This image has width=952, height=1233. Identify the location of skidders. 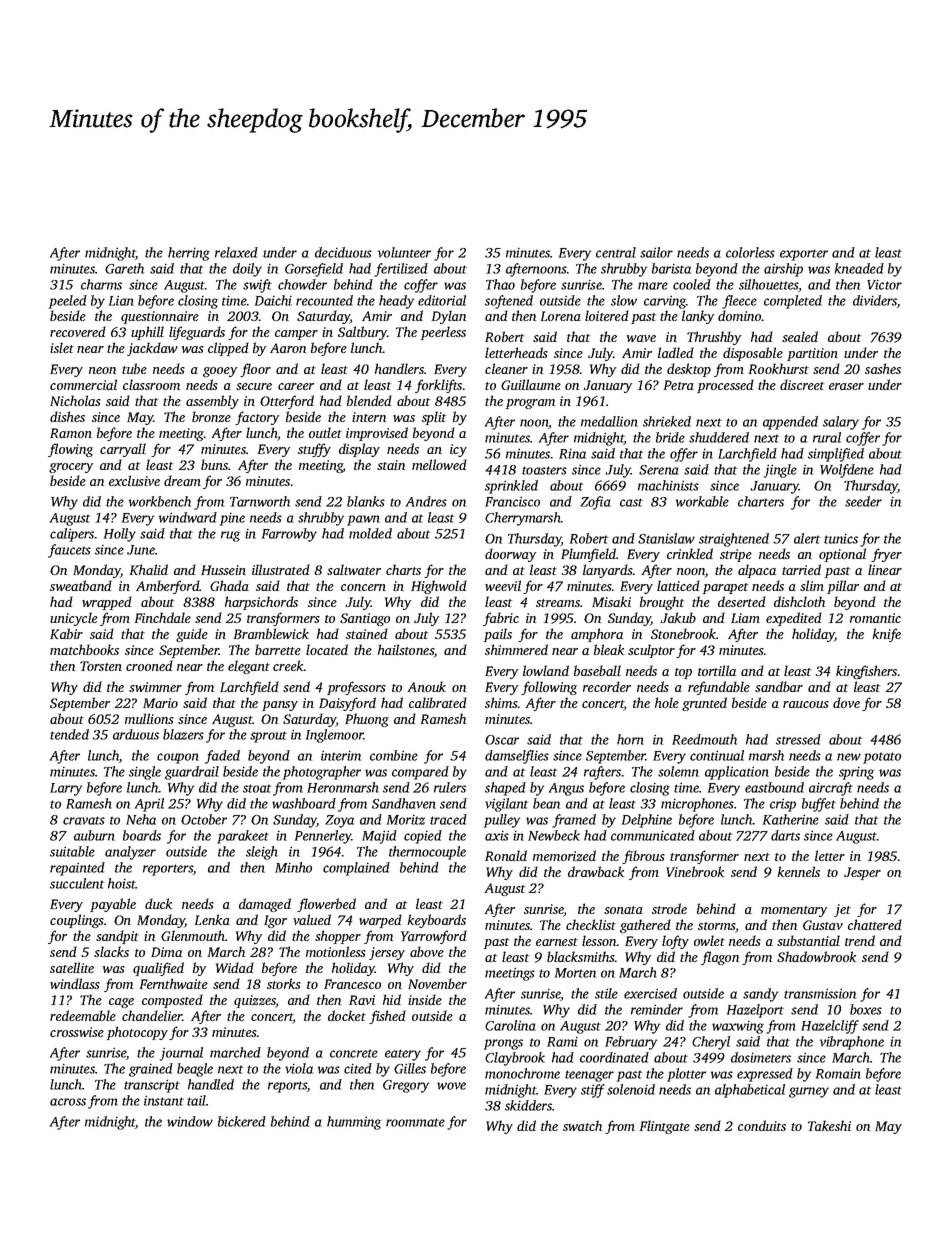
(528, 1105).
